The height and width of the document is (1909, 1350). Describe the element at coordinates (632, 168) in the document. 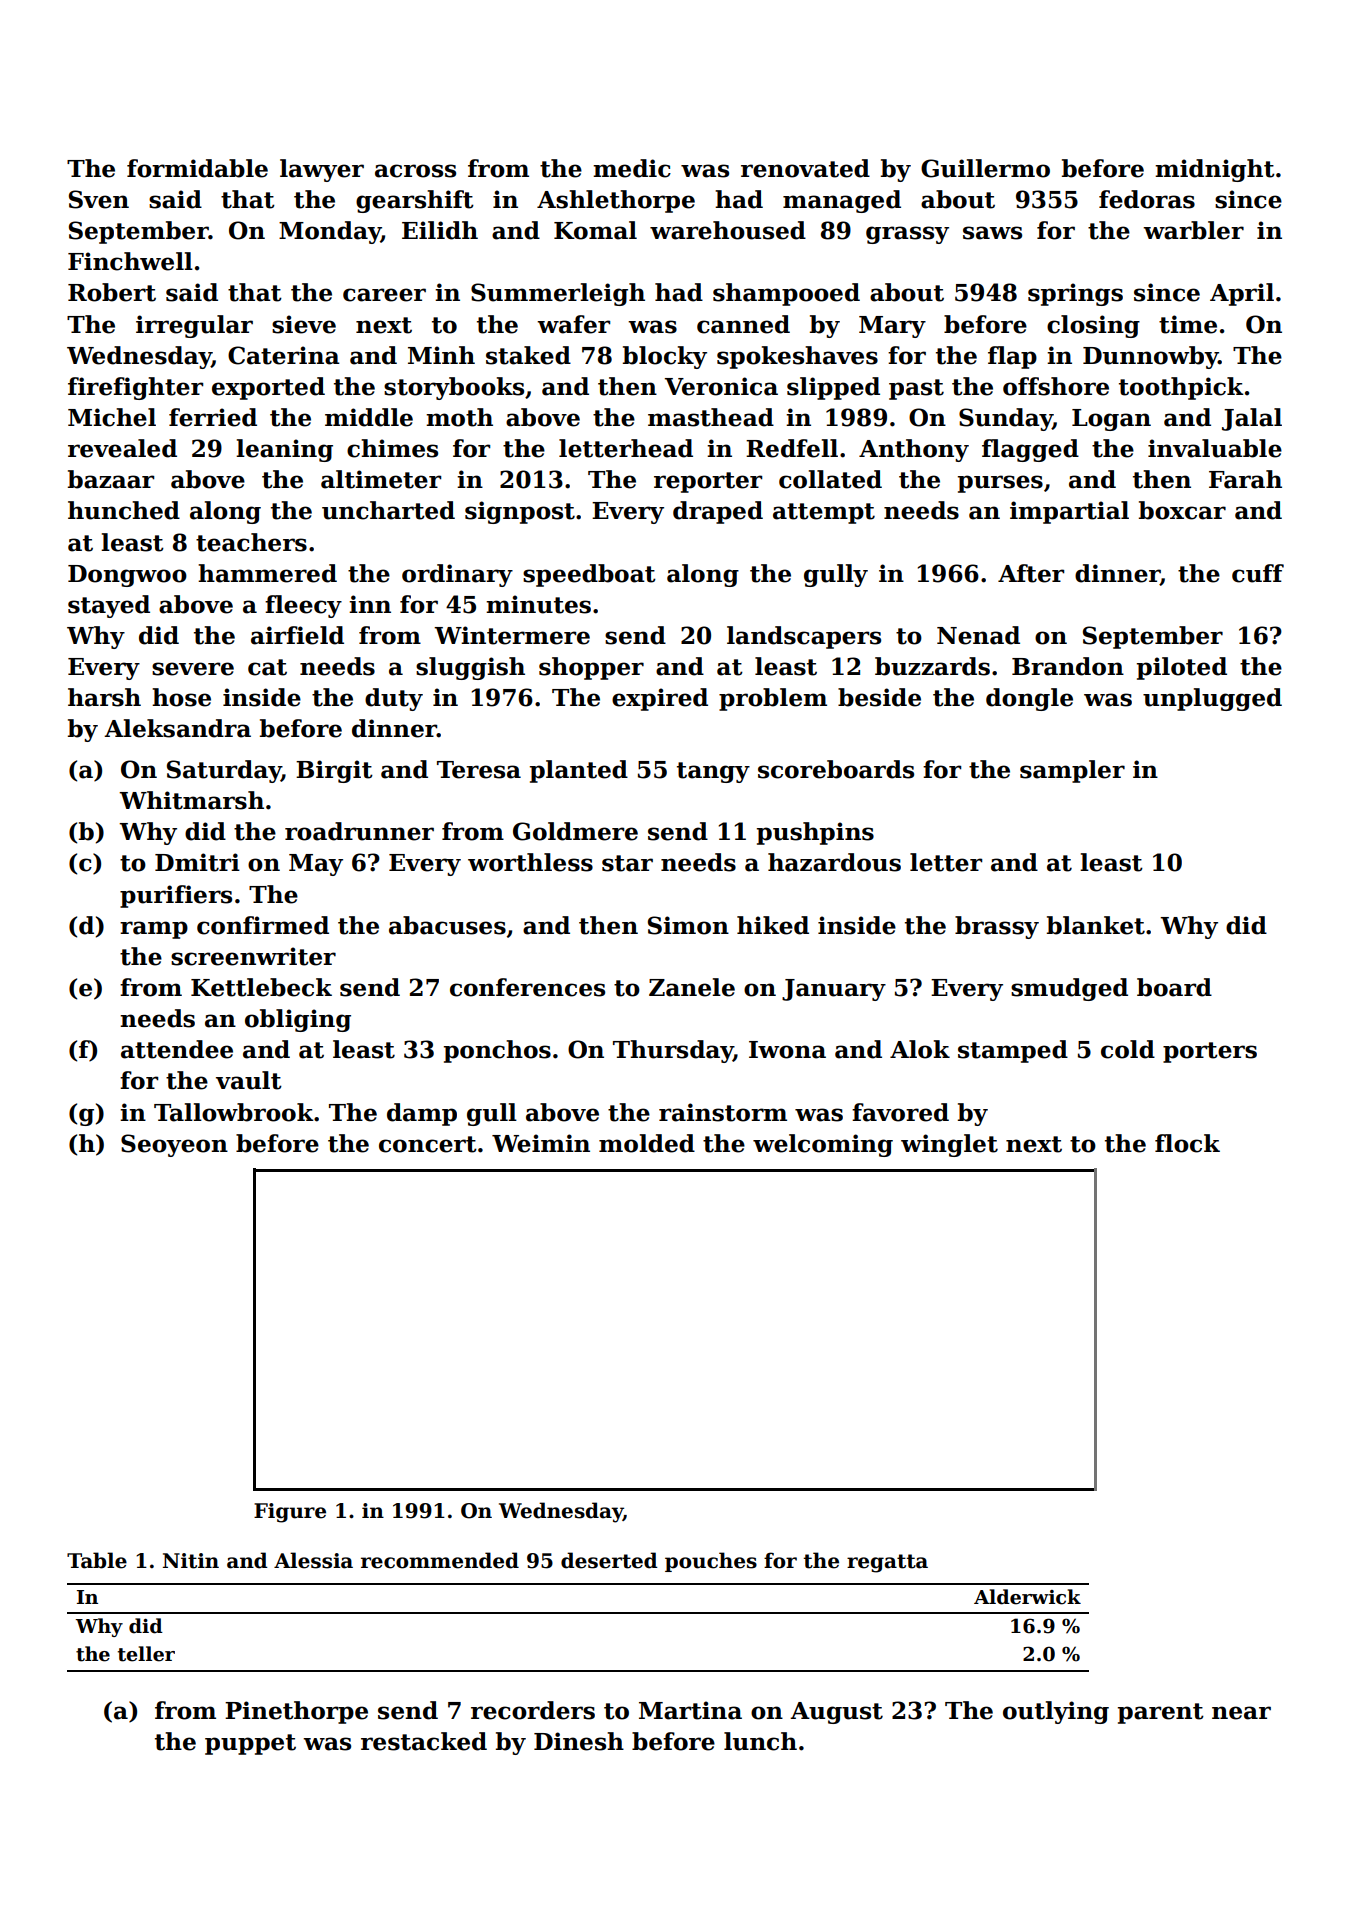

I see `medic` at that location.
